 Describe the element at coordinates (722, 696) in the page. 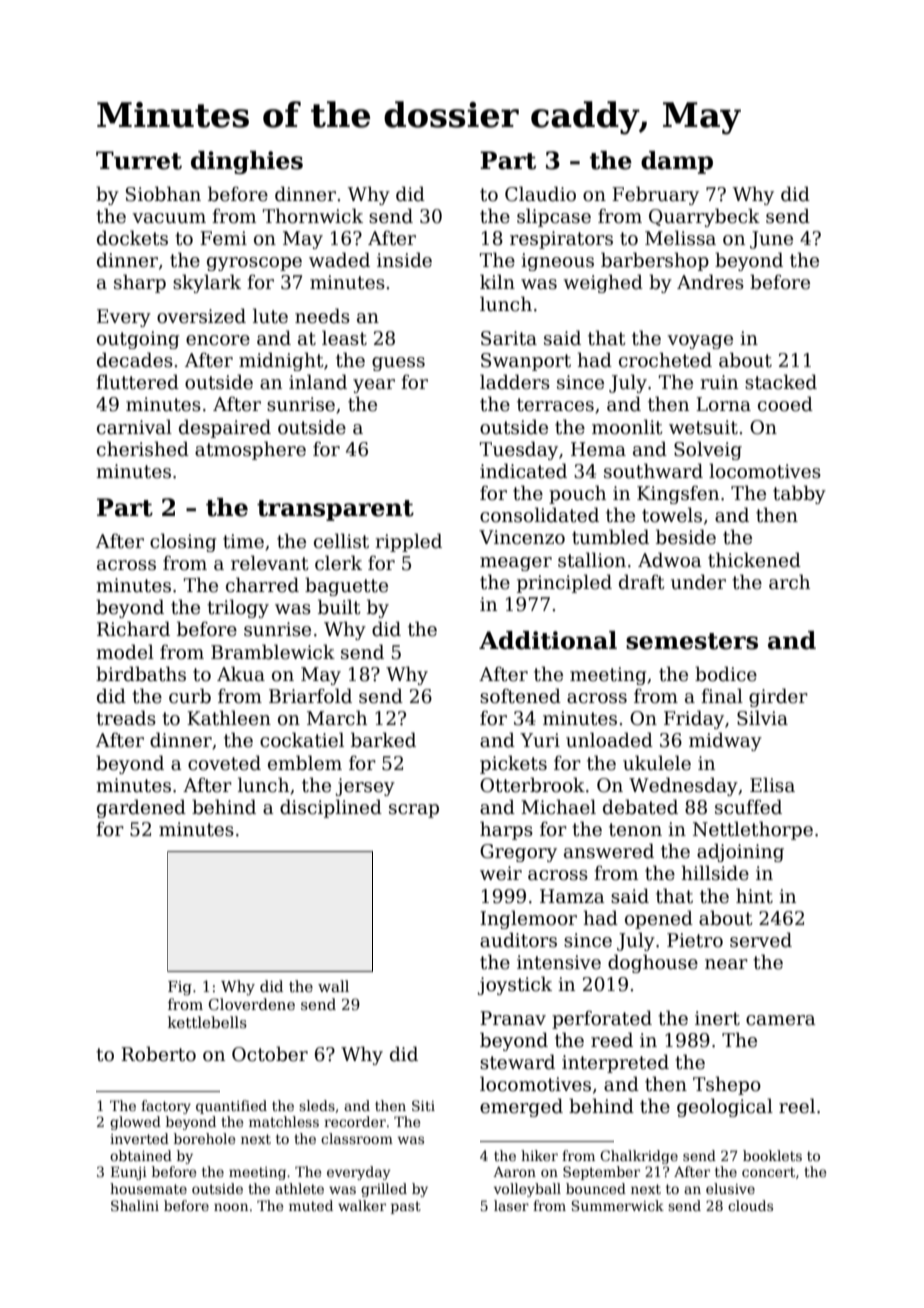

I see `final` at that location.
